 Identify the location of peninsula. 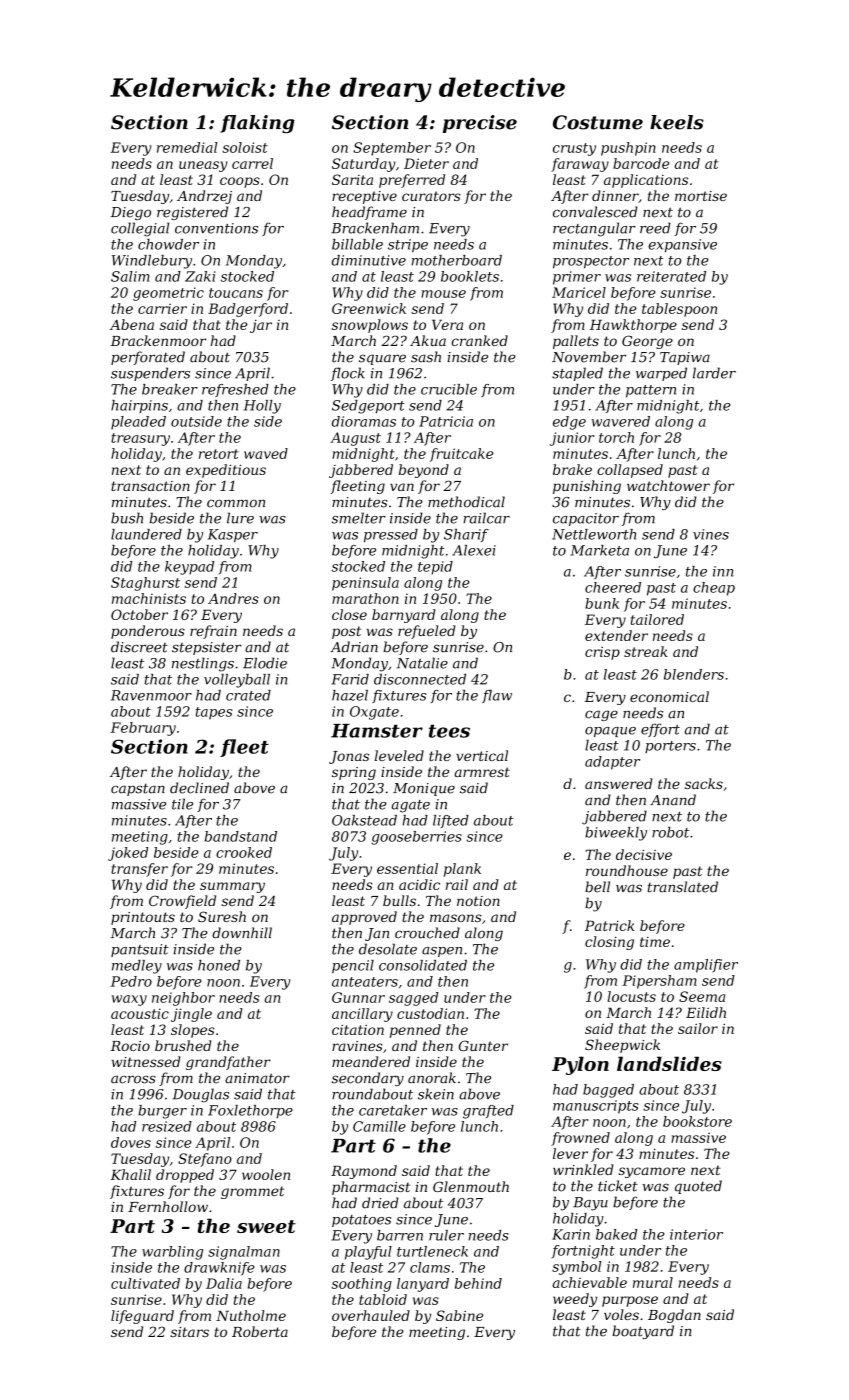
(365, 584).
